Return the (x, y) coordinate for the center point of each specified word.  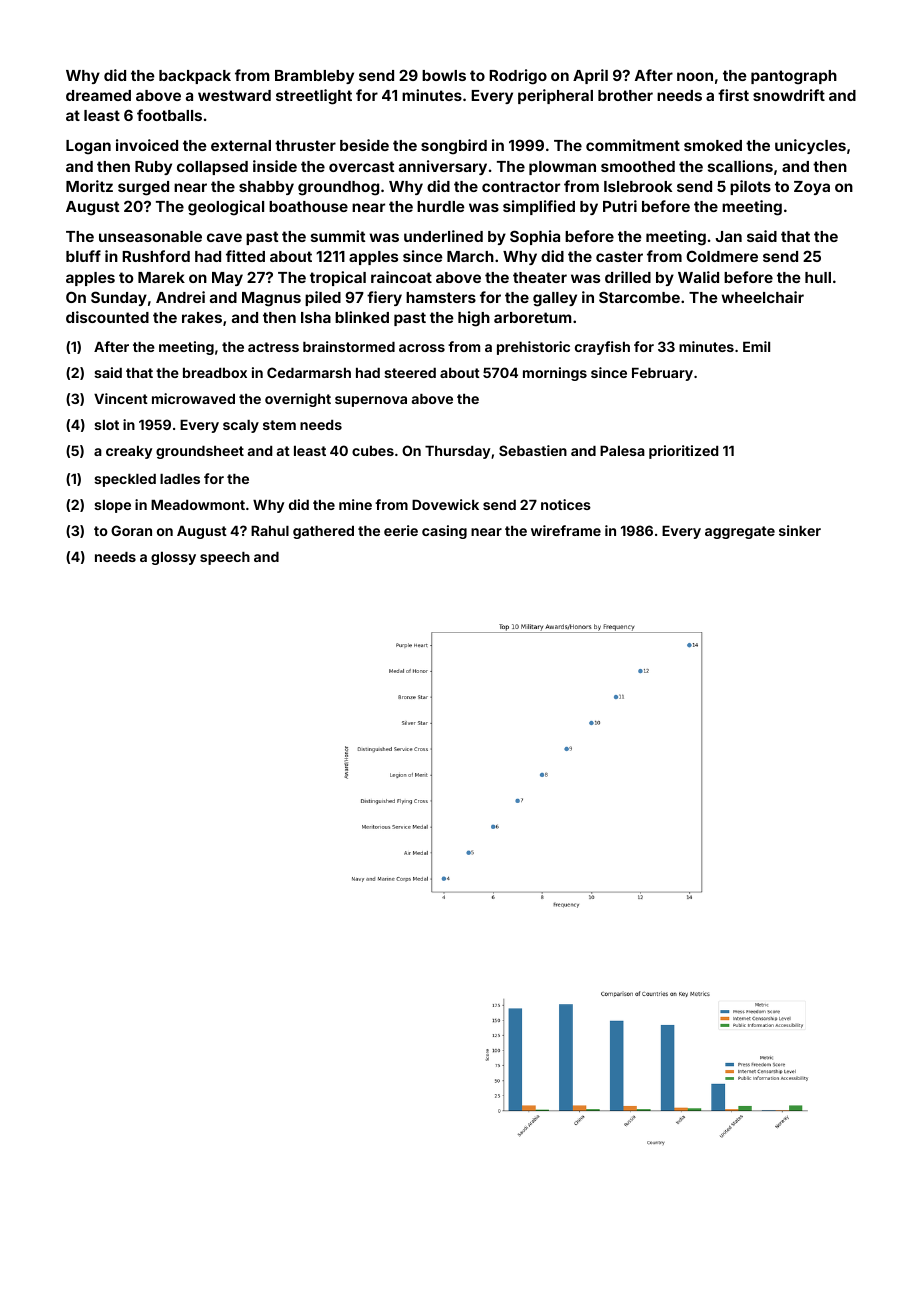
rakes (202, 317)
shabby (266, 188)
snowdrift (789, 95)
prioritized (683, 452)
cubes (373, 451)
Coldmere (722, 256)
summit (338, 236)
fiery (384, 298)
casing (444, 532)
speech (225, 558)
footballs (169, 115)
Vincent (121, 398)
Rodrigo (518, 77)
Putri (620, 206)
